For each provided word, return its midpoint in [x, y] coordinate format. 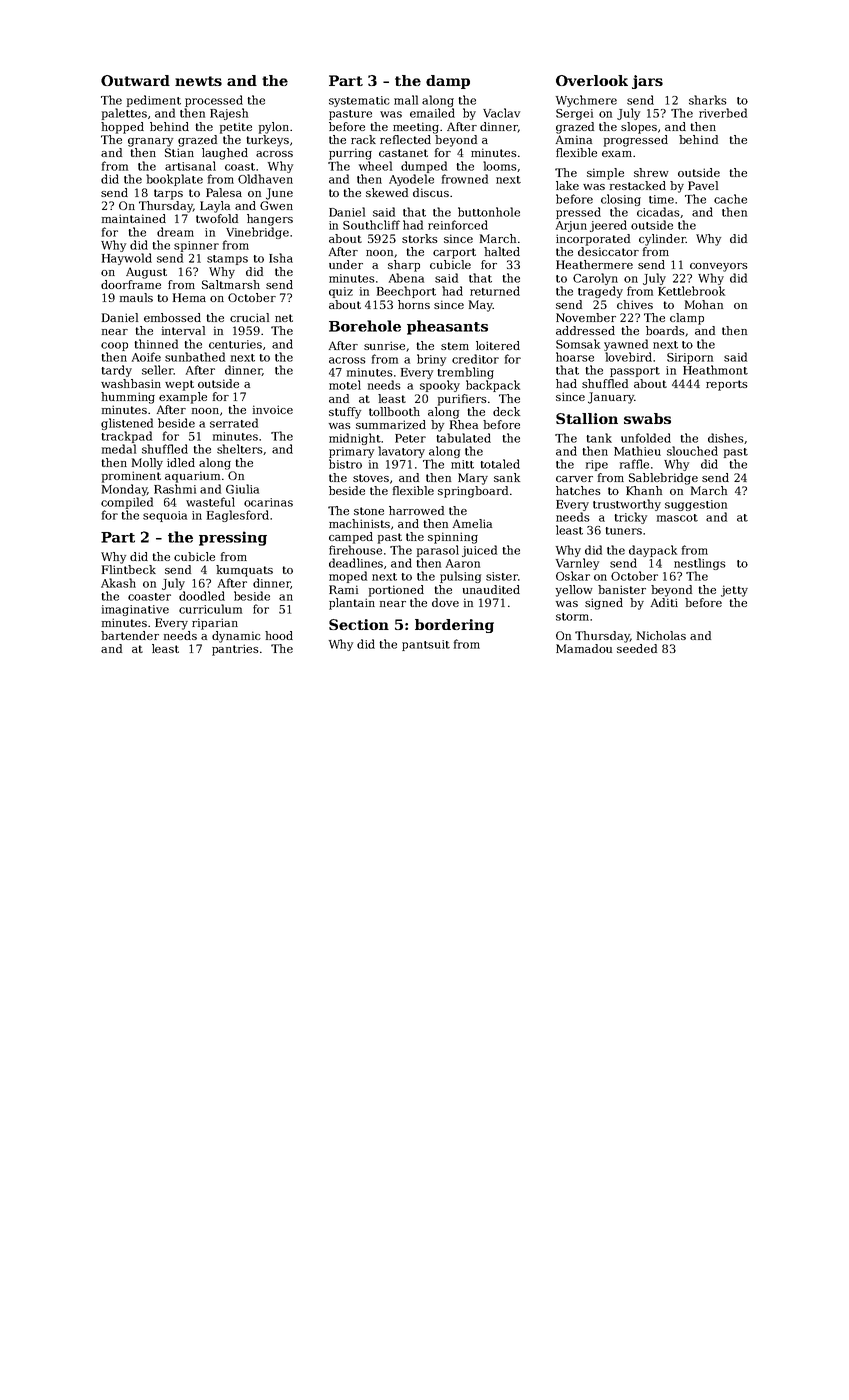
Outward [135, 80]
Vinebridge [257, 233]
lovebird [628, 357]
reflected [405, 139]
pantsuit [426, 645]
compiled [127, 503]
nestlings [700, 564]
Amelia [472, 523]
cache [730, 199]
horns [414, 304]
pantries [235, 650]
